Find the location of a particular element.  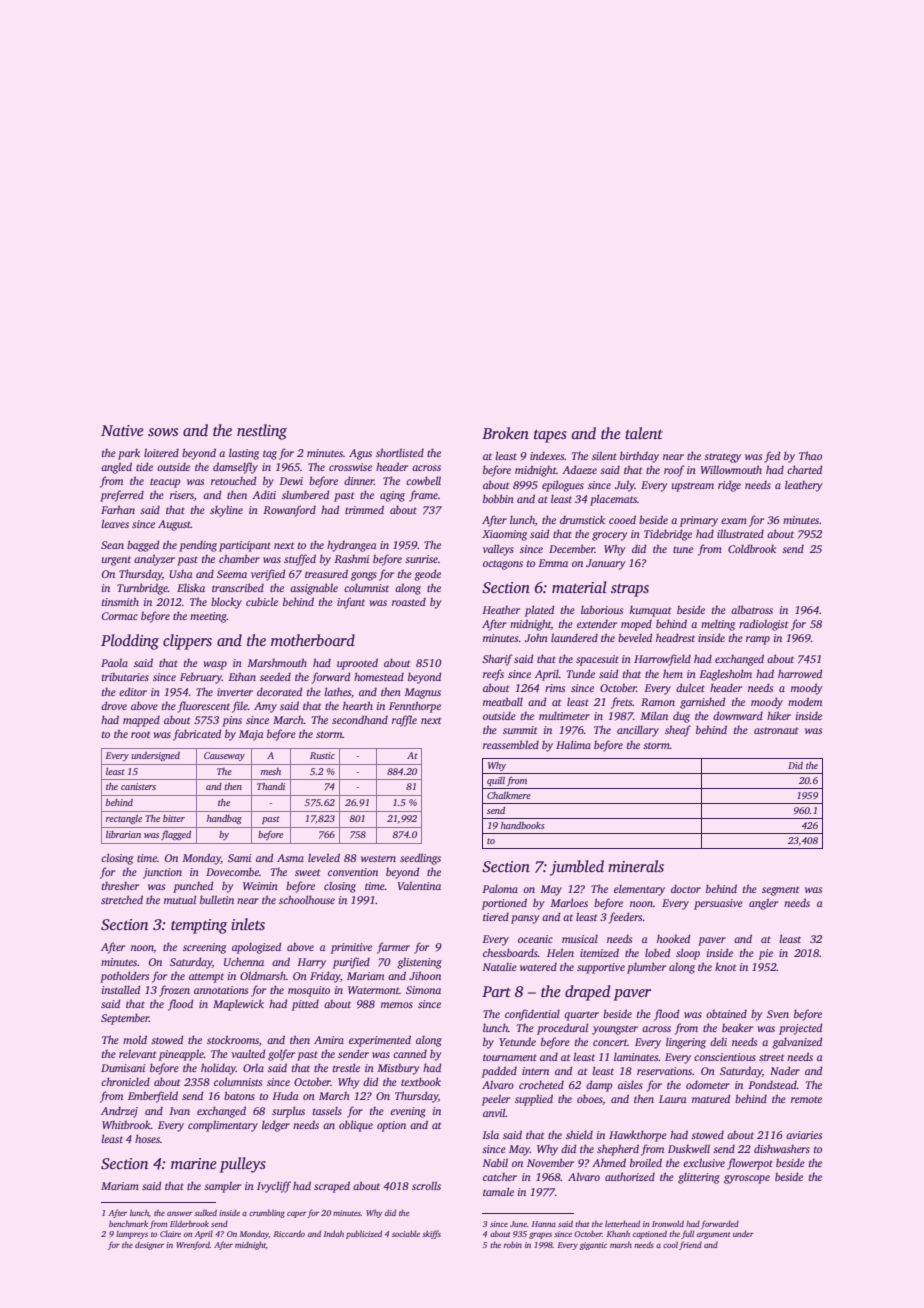

grapes is located at coordinates (540, 1236).
